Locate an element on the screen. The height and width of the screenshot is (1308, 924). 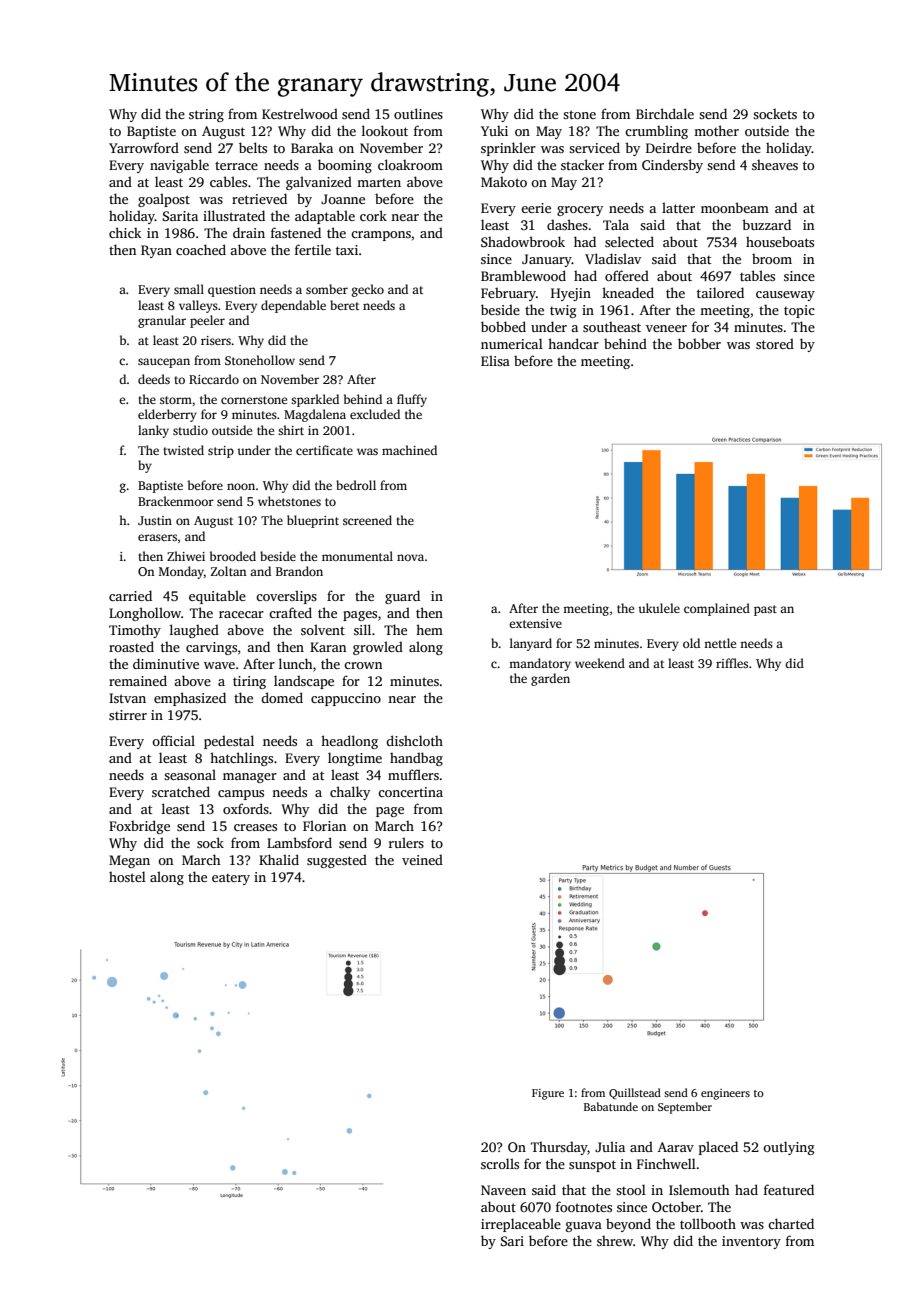
Brackenmoor is located at coordinates (176, 501).
